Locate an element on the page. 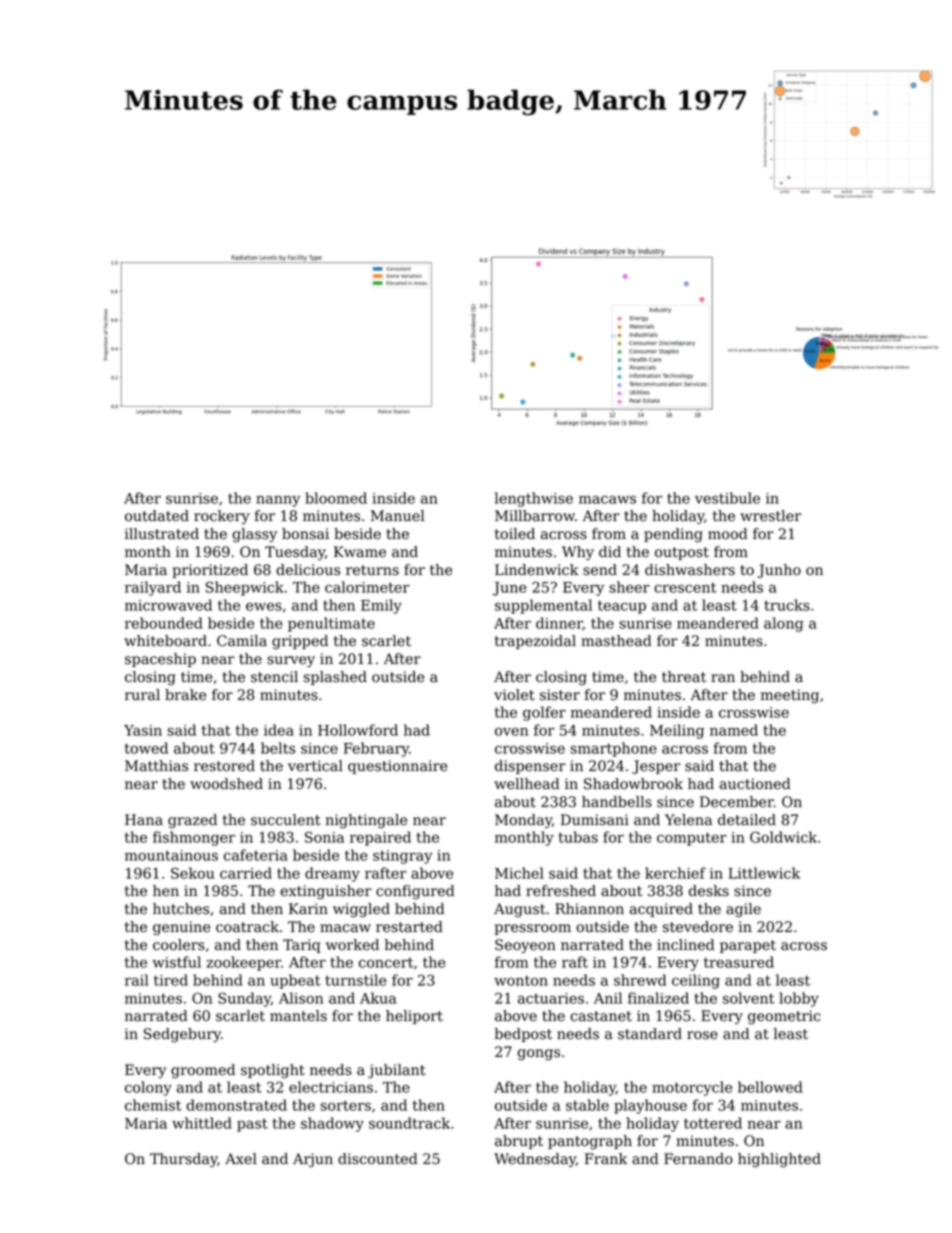 Image resolution: width=952 pixels, height=1233 pixels. restarted is located at coordinates (409, 927).
